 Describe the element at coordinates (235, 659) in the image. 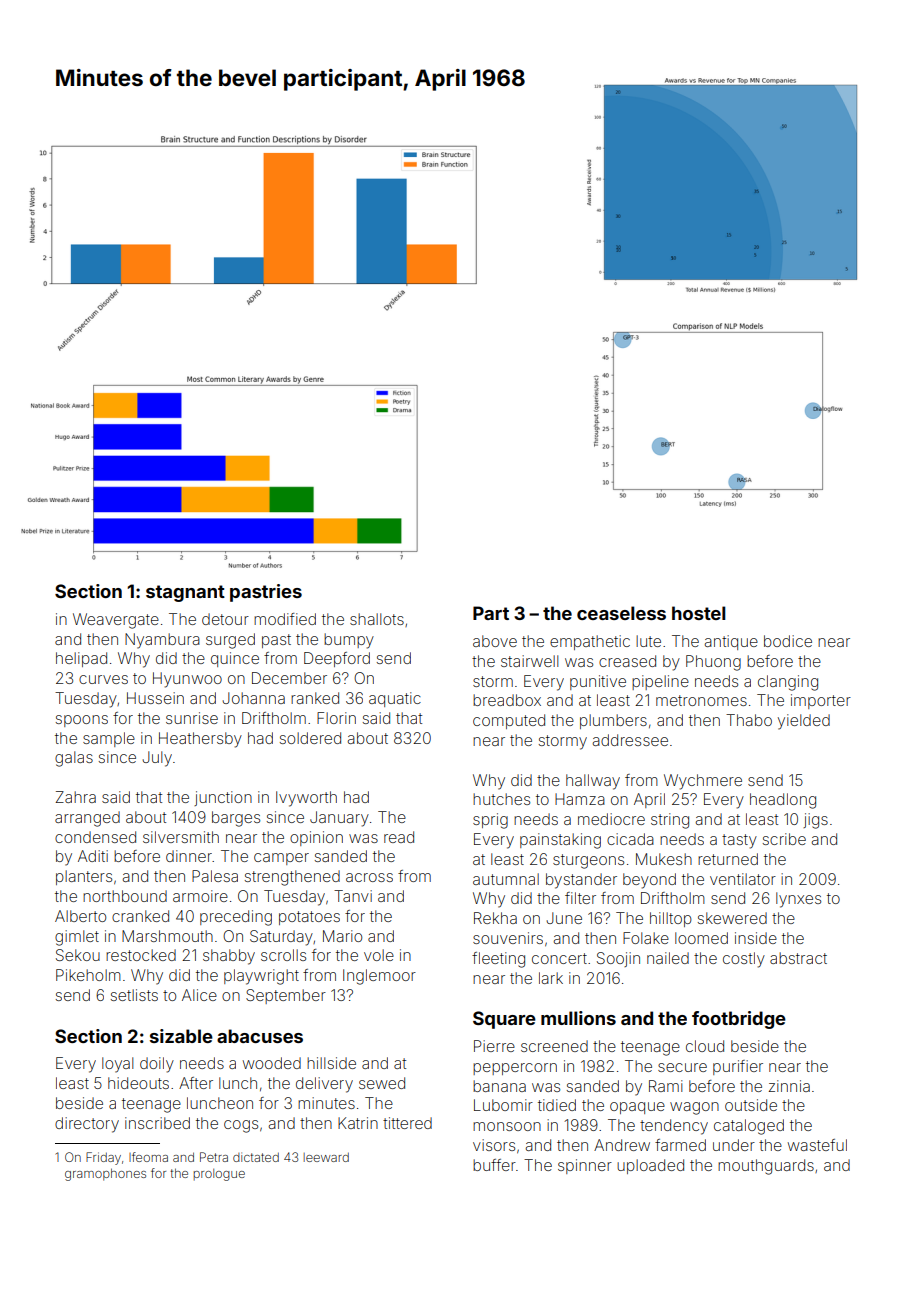

I see `quince` at that location.
